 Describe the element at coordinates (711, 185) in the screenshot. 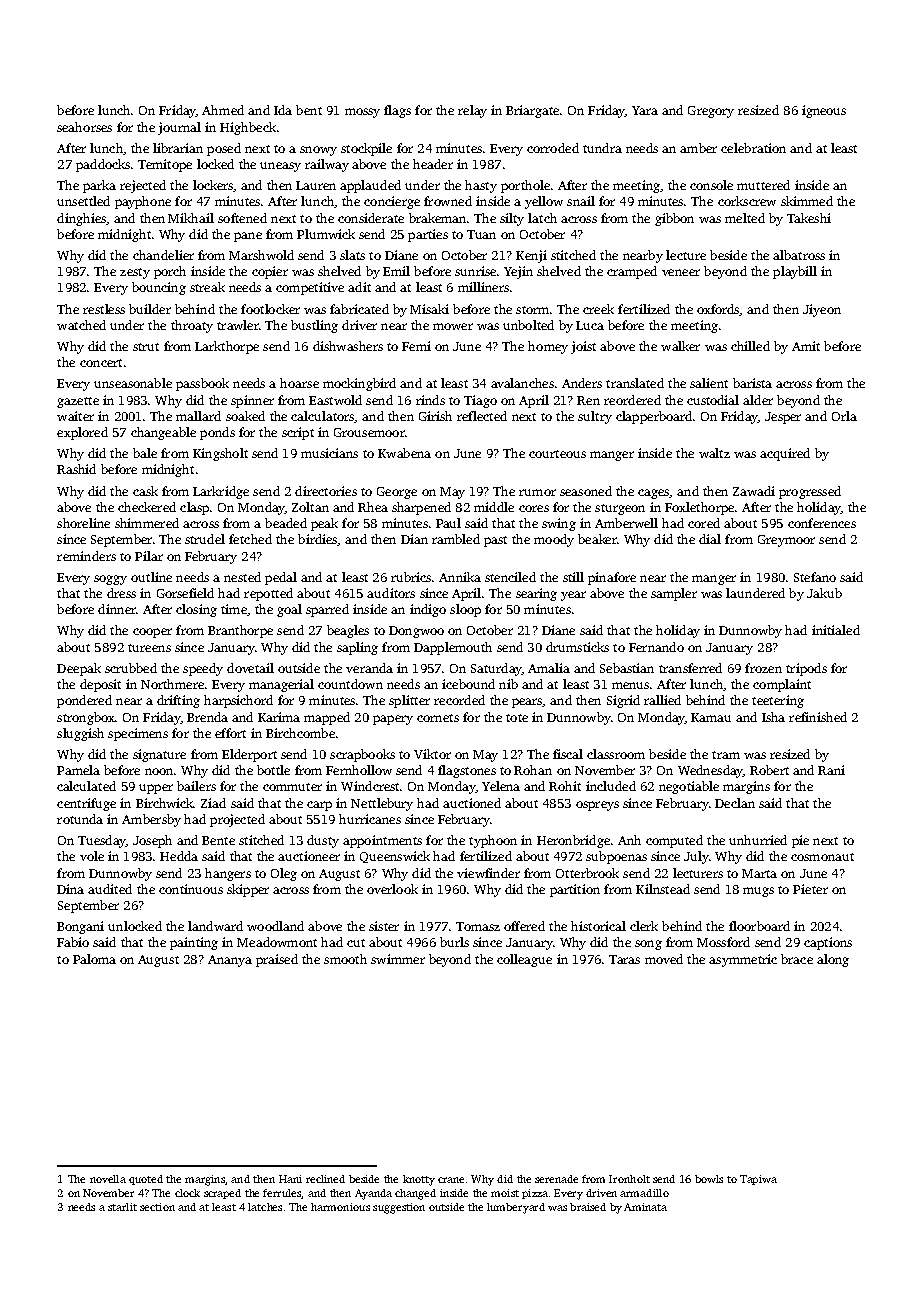

I see `console` at that location.
